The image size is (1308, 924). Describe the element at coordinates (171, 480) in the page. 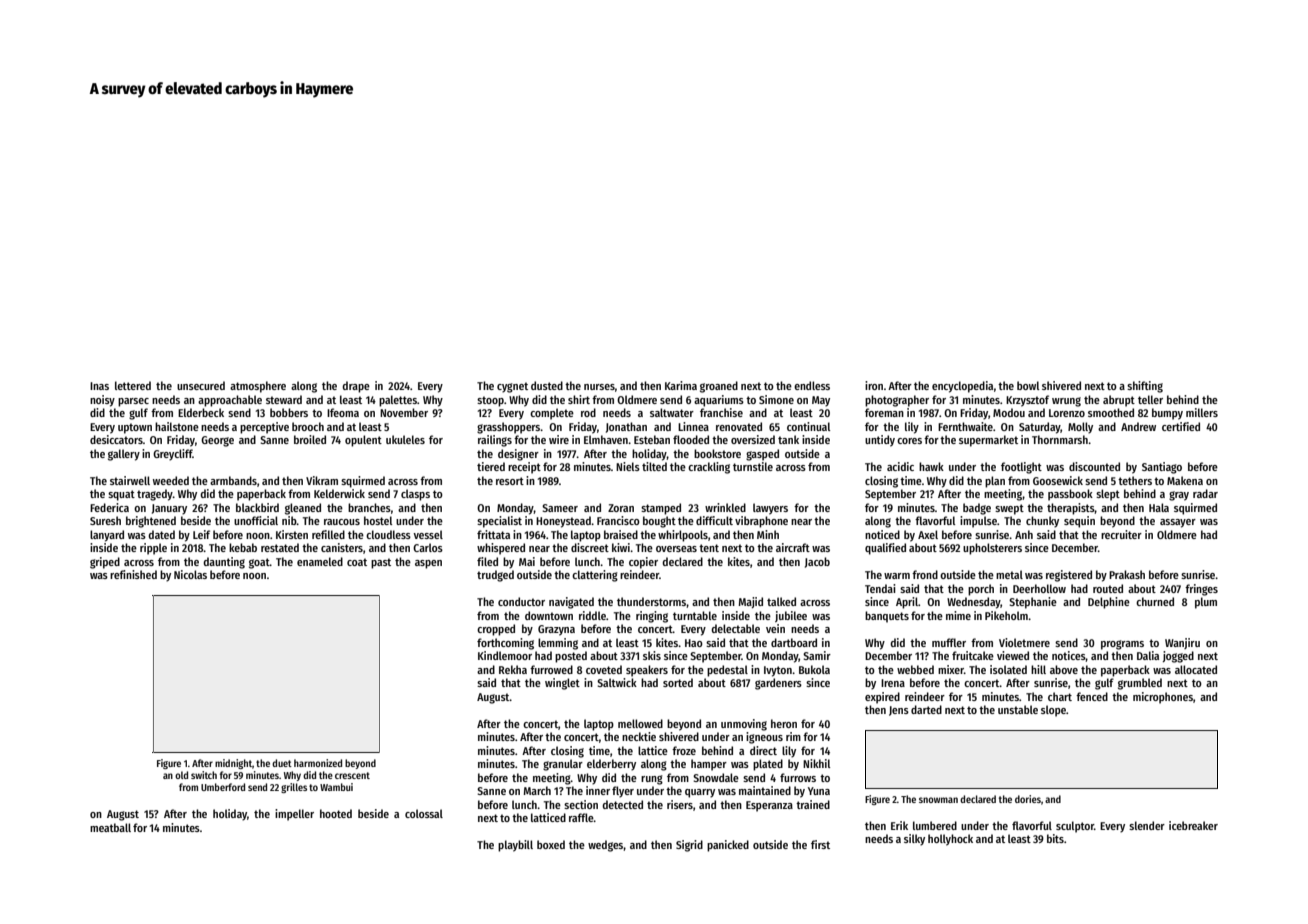

I see `weeded` at that location.
